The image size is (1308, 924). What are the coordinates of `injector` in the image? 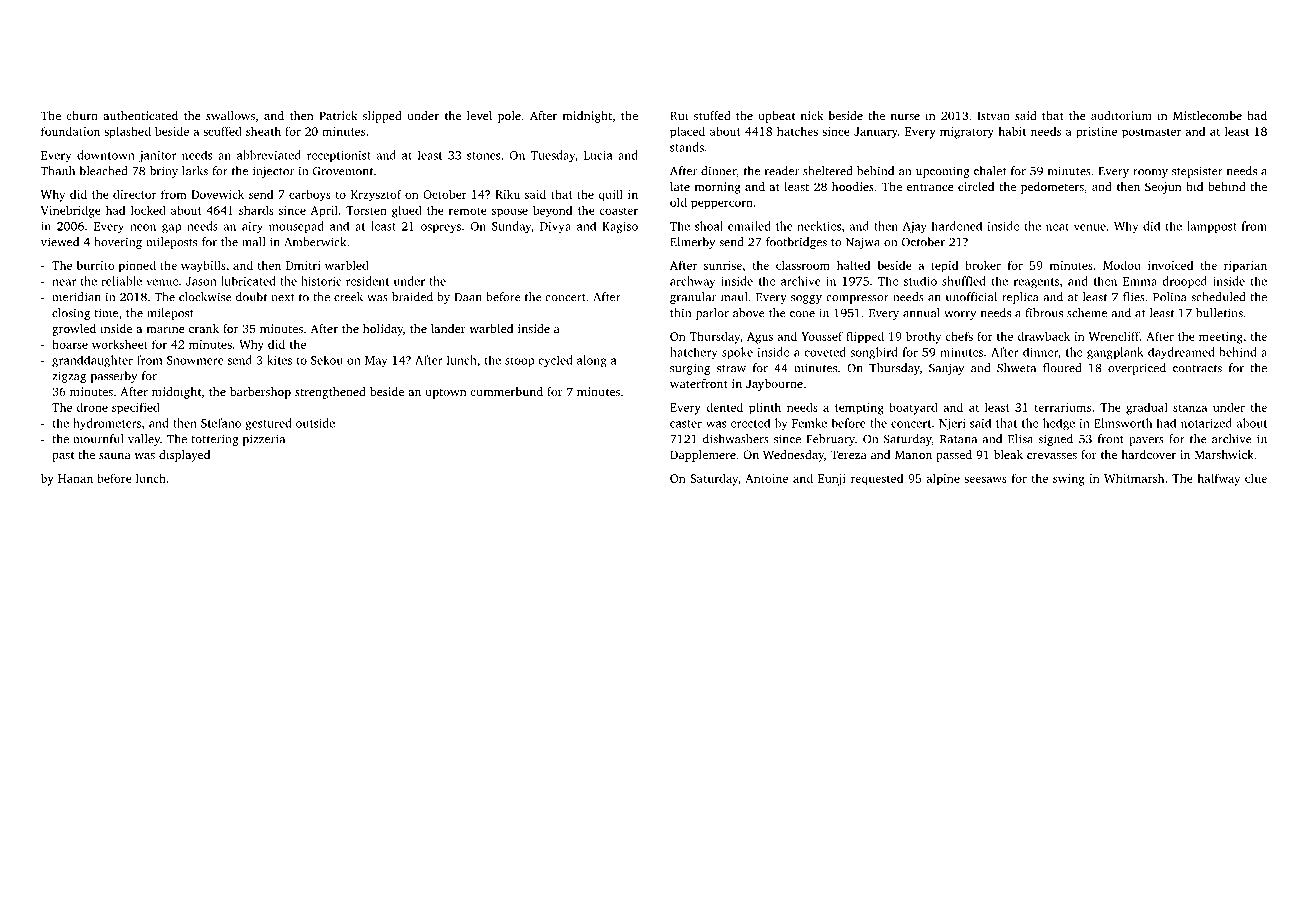 It's located at (273, 172).
